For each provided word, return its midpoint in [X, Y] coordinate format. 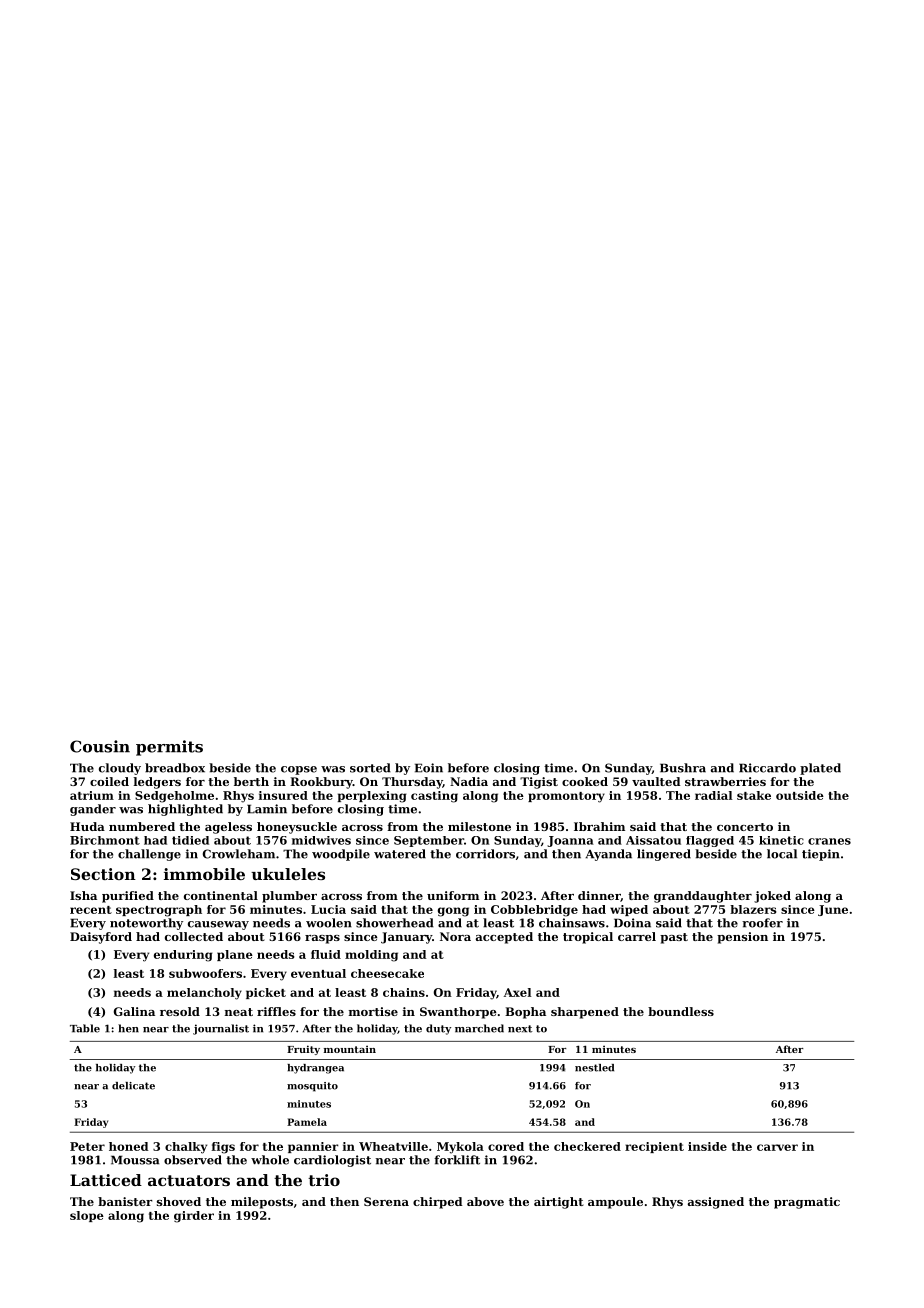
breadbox [175, 768]
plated [820, 769]
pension [742, 938]
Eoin [429, 768]
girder [194, 1217]
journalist [221, 1029]
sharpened [585, 1013]
